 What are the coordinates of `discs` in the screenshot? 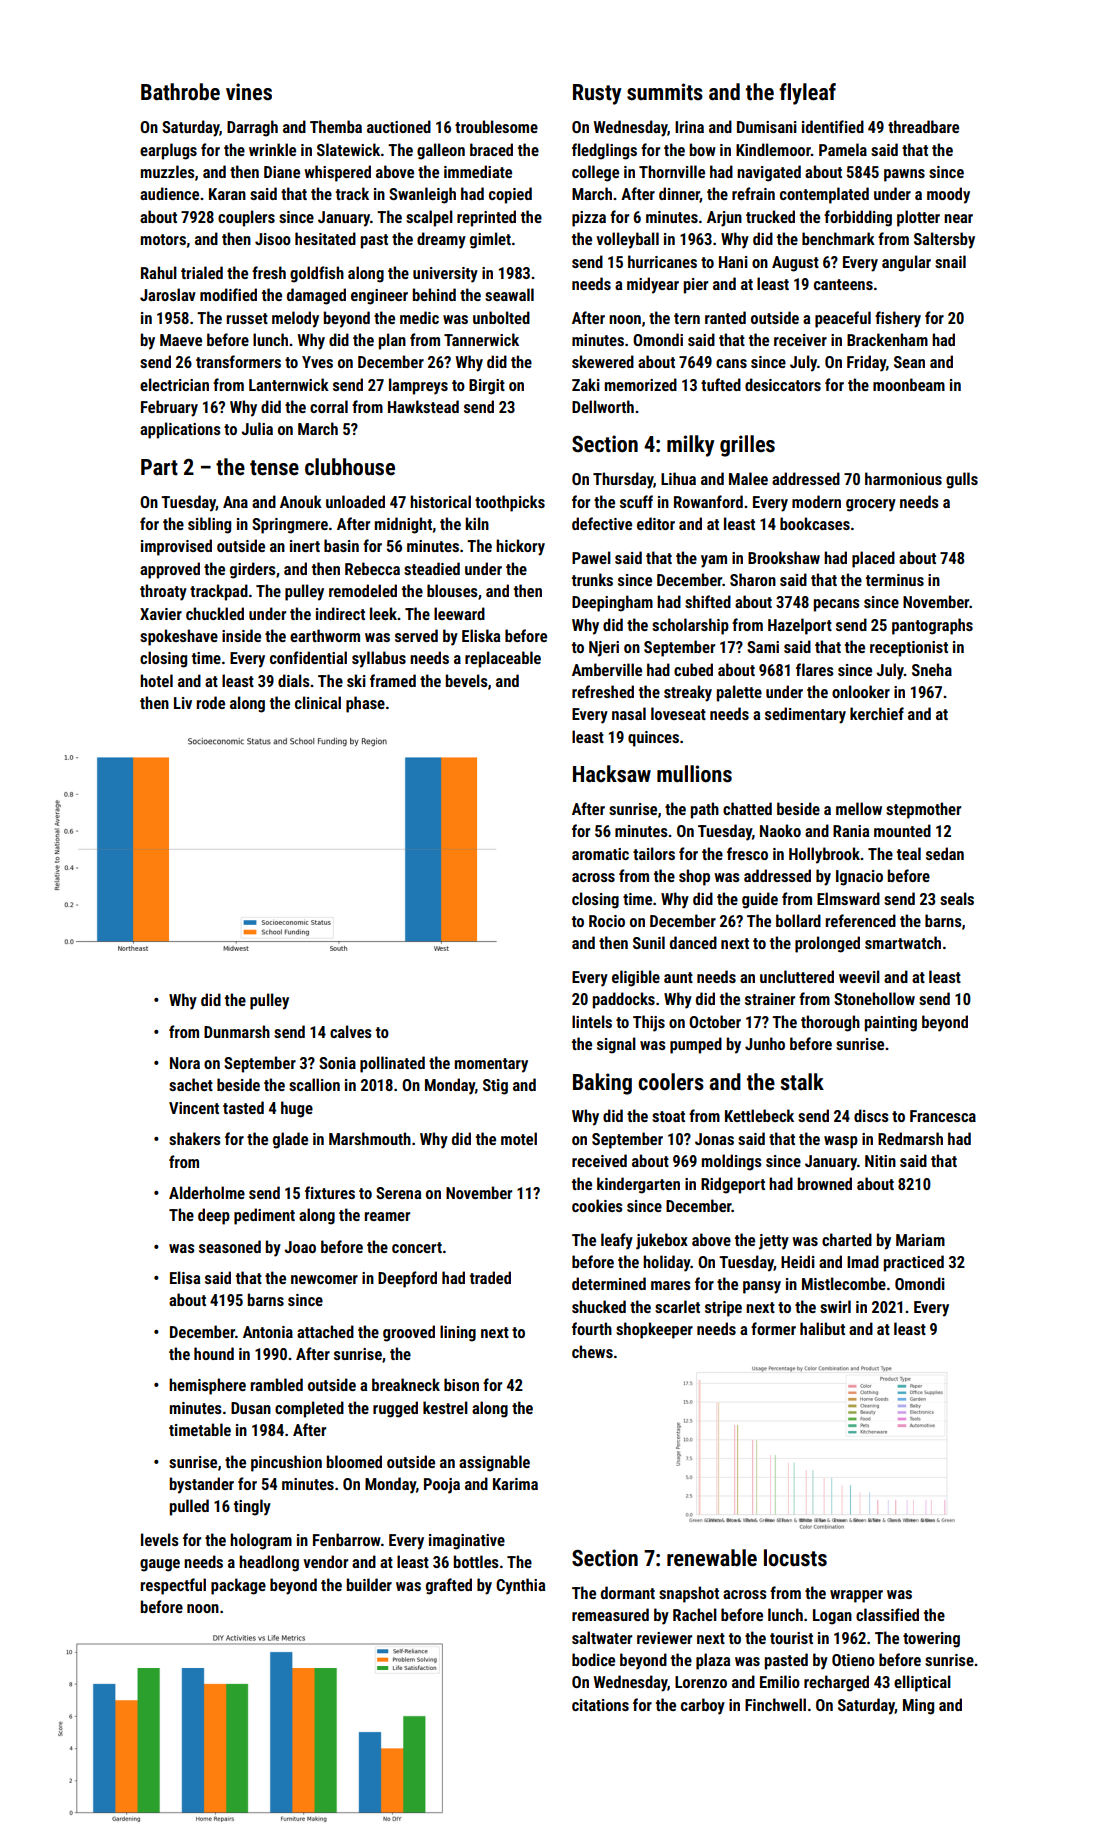 It's located at (871, 1115).
